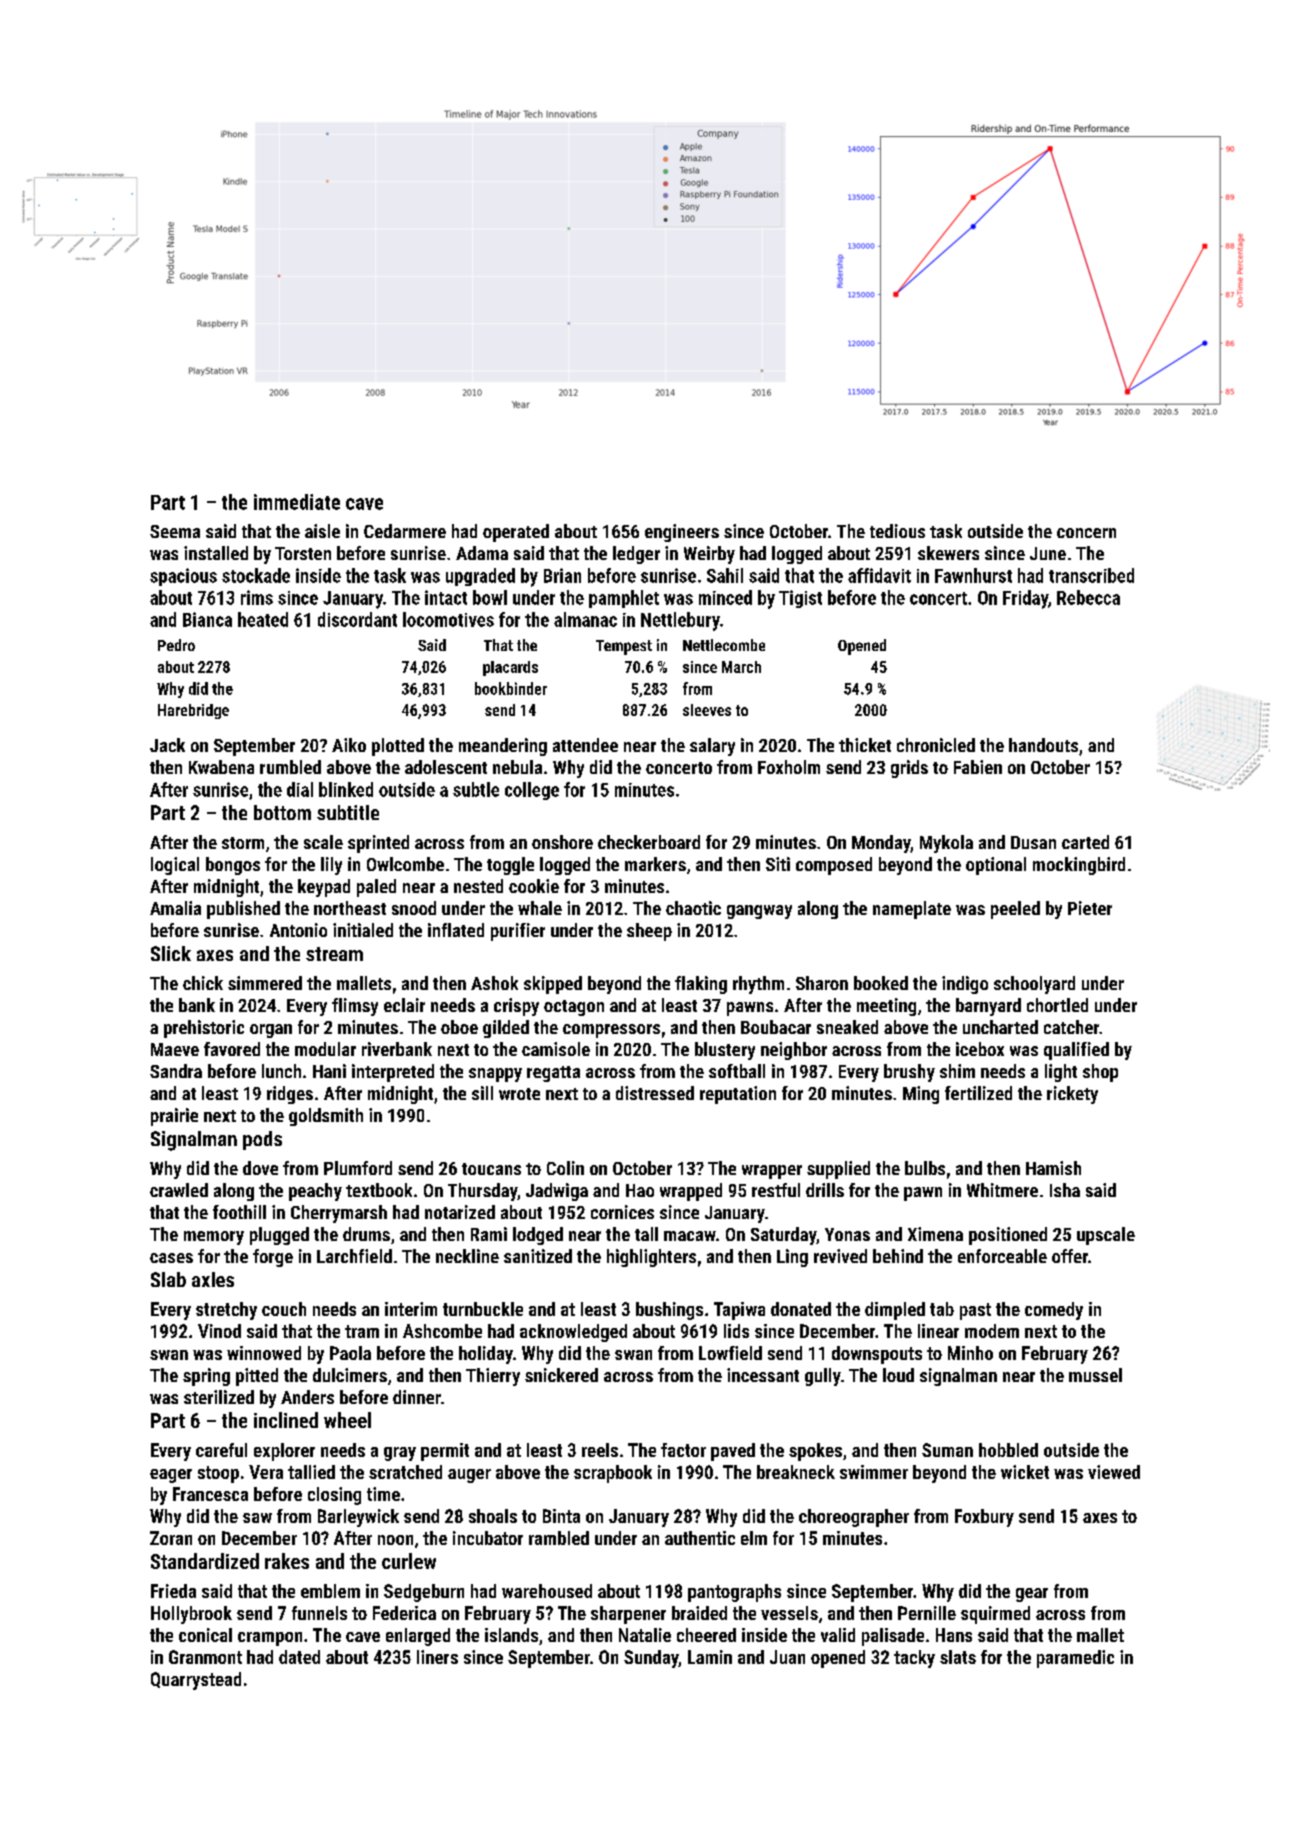  Describe the element at coordinates (1090, 908) in the screenshot. I see `Pieter` at that location.
